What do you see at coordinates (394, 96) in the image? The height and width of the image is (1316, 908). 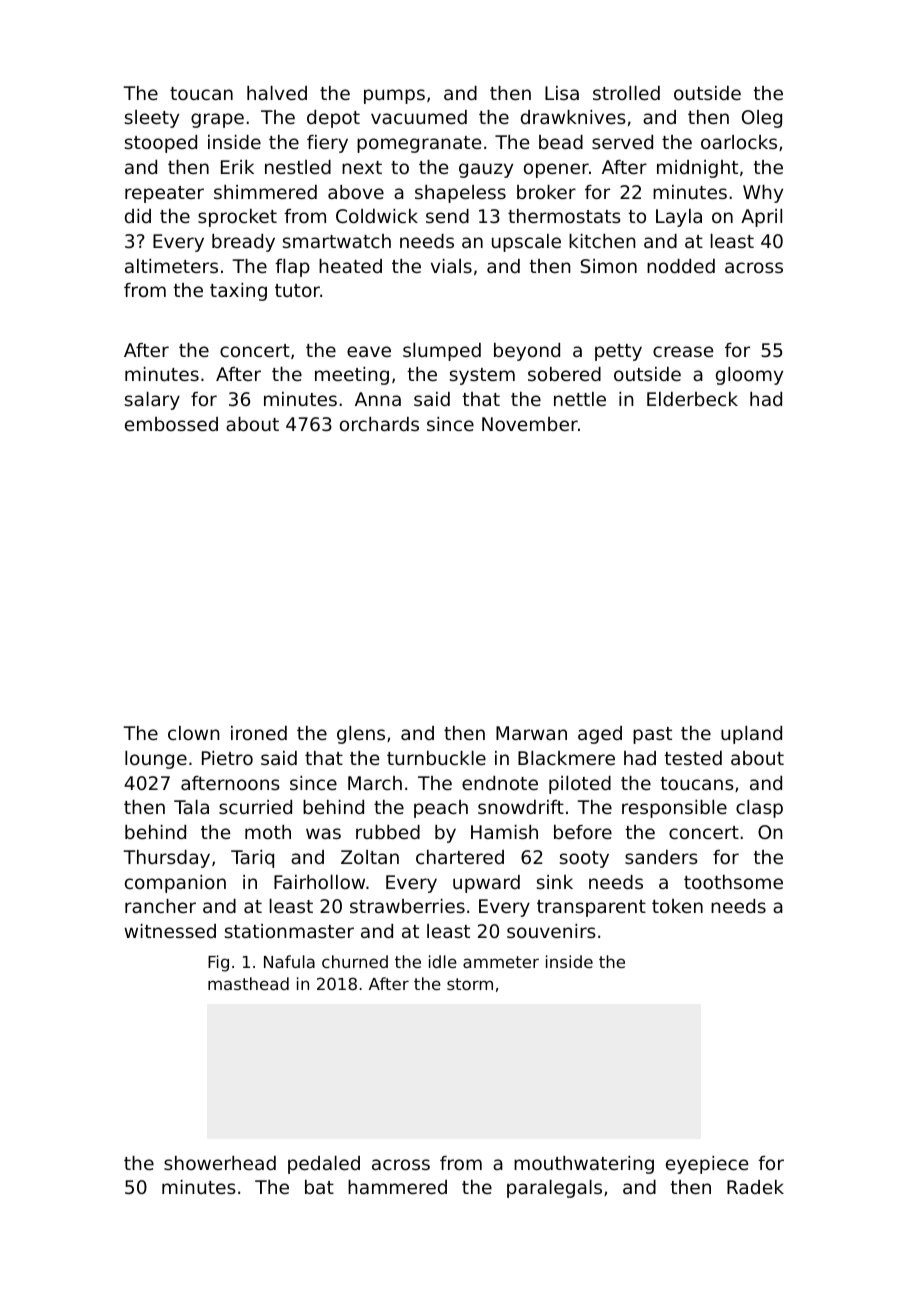 I see `pumps` at bounding box center [394, 96].
